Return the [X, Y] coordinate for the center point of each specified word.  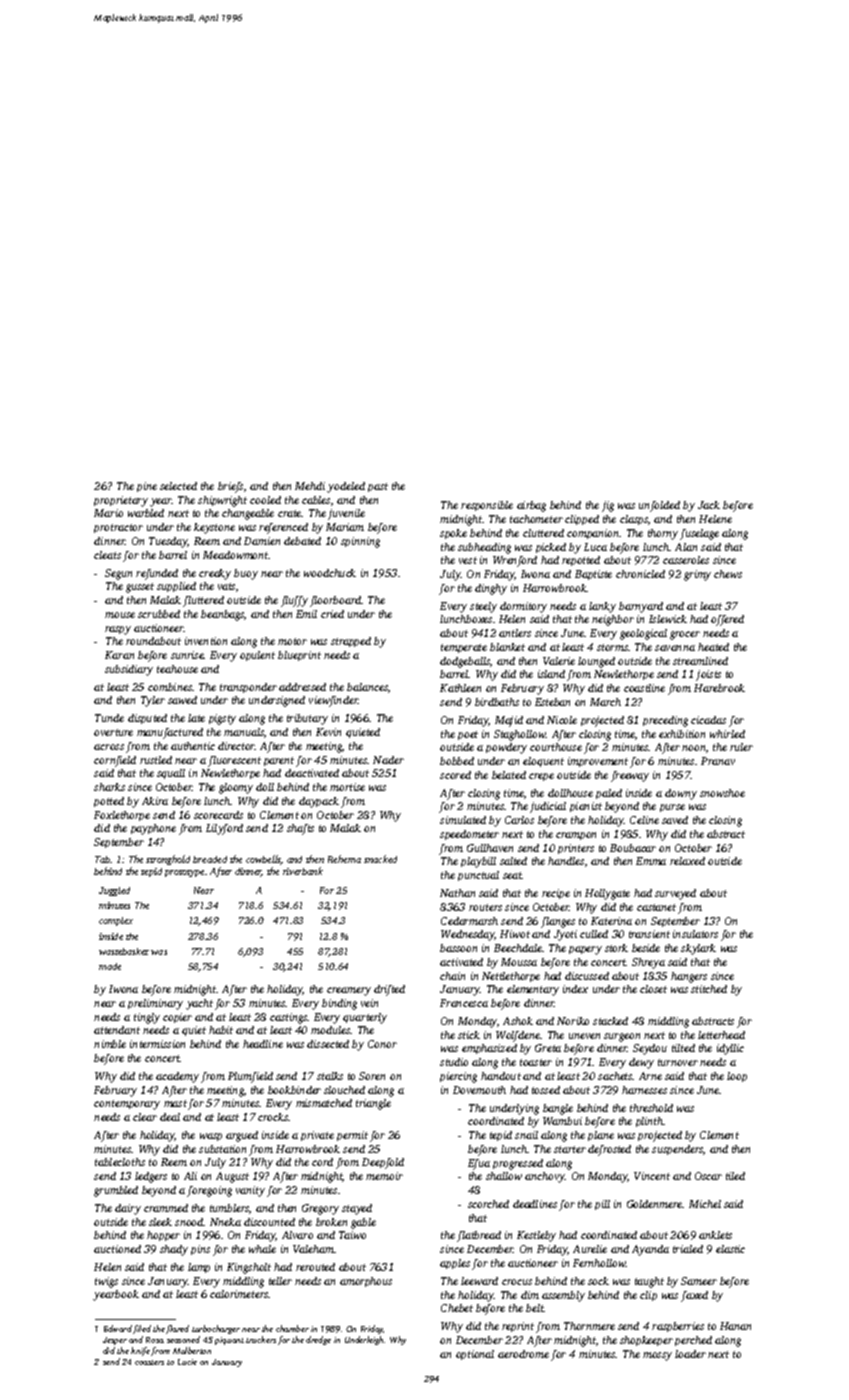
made [110, 966]
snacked [380, 859]
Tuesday [168, 542]
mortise [347, 787]
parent [279, 761]
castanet [656, 907]
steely [483, 607]
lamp [199, 1268]
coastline [644, 688]
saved [675, 820]
